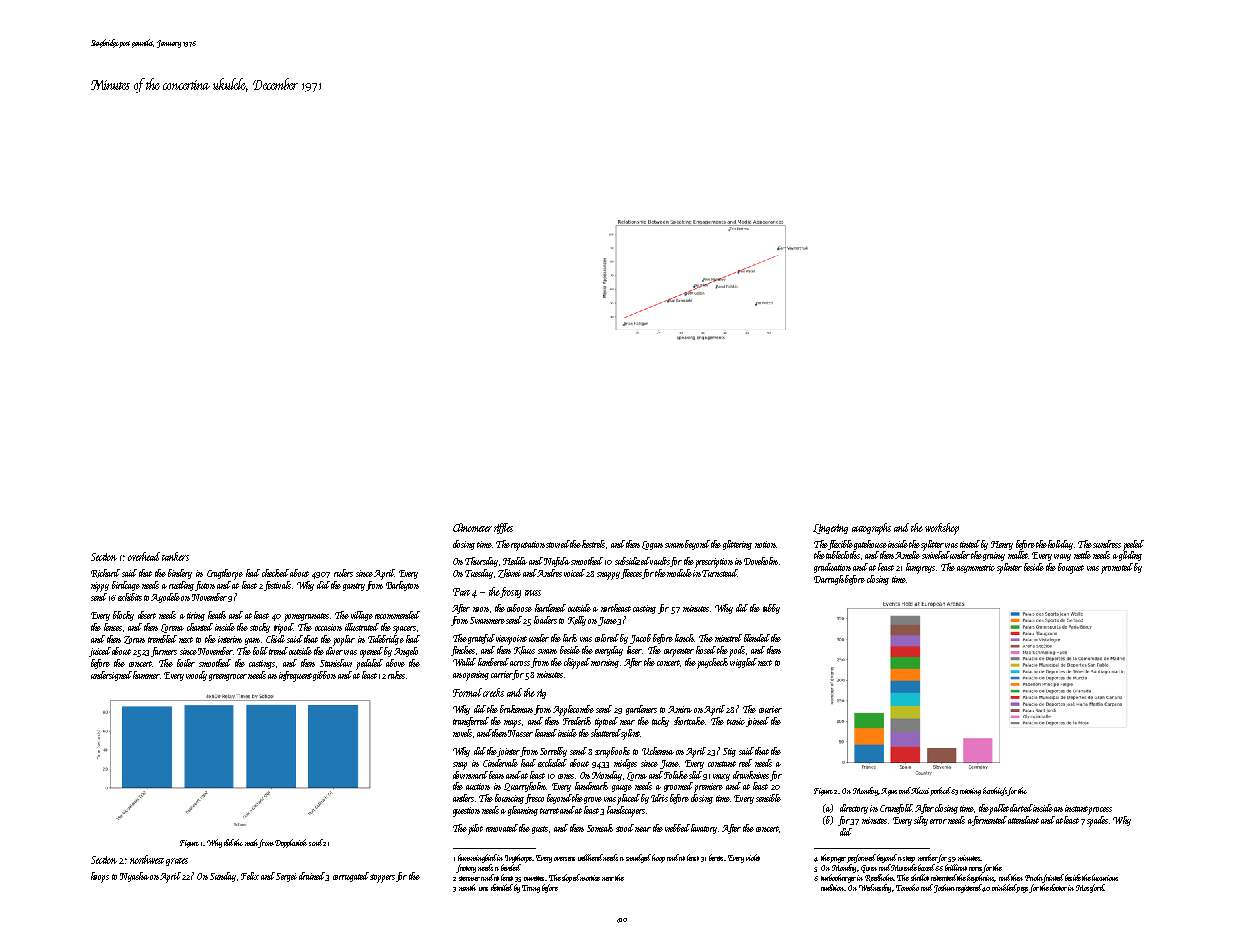 Image resolution: width=1233 pixels, height=952 pixels. I want to click on audition, so click(833, 887).
